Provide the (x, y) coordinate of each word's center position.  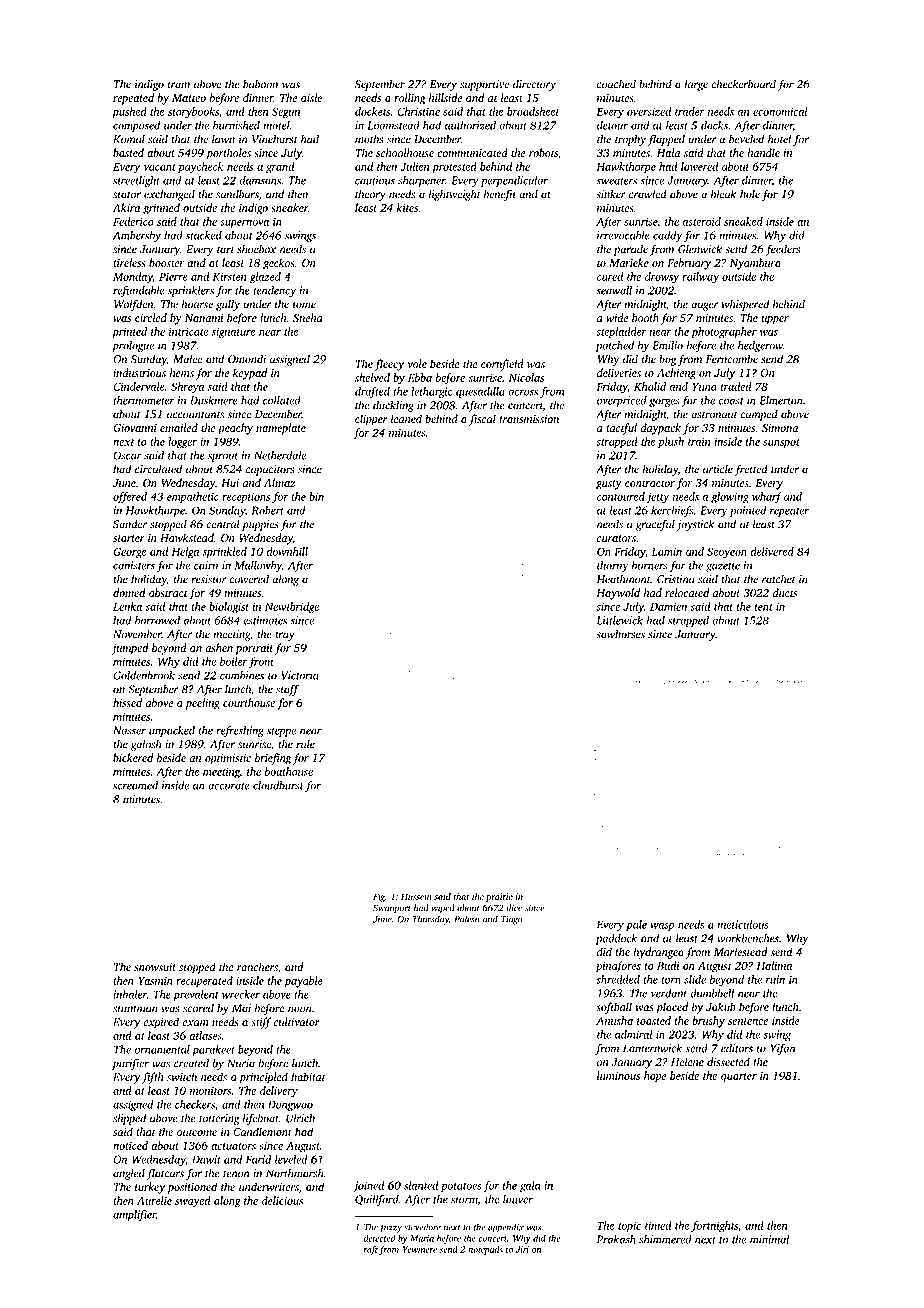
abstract (168, 592)
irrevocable (623, 235)
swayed (193, 1202)
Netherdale (280, 455)
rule (305, 744)
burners (650, 565)
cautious (375, 180)
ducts (785, 592)
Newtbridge (292, 608)
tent (763, 607)
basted (128, 152)
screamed (135, 785)
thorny (613, 566)
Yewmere (420, 1249)
